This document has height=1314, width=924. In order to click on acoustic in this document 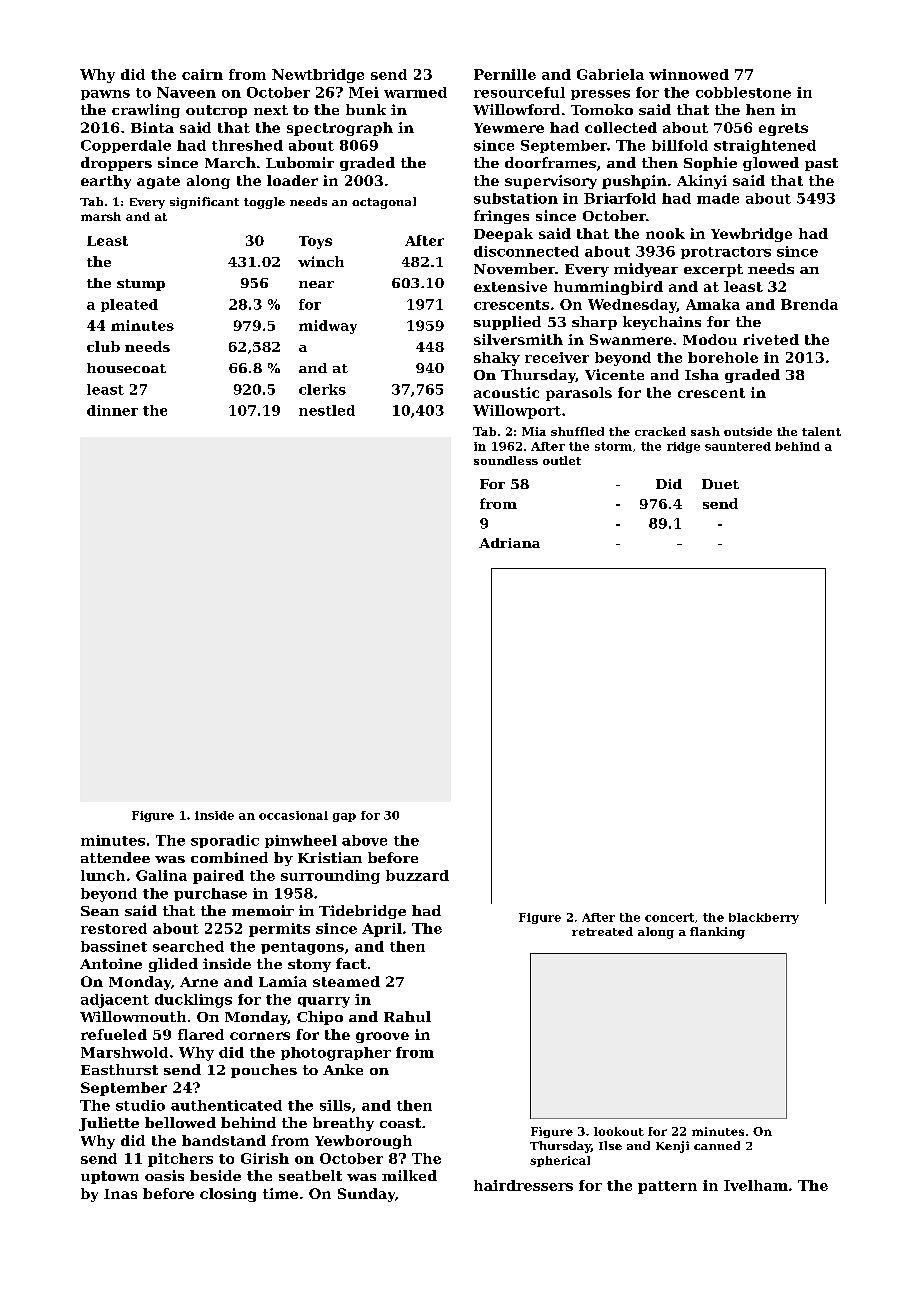, I will do `click(506, 392)`.
